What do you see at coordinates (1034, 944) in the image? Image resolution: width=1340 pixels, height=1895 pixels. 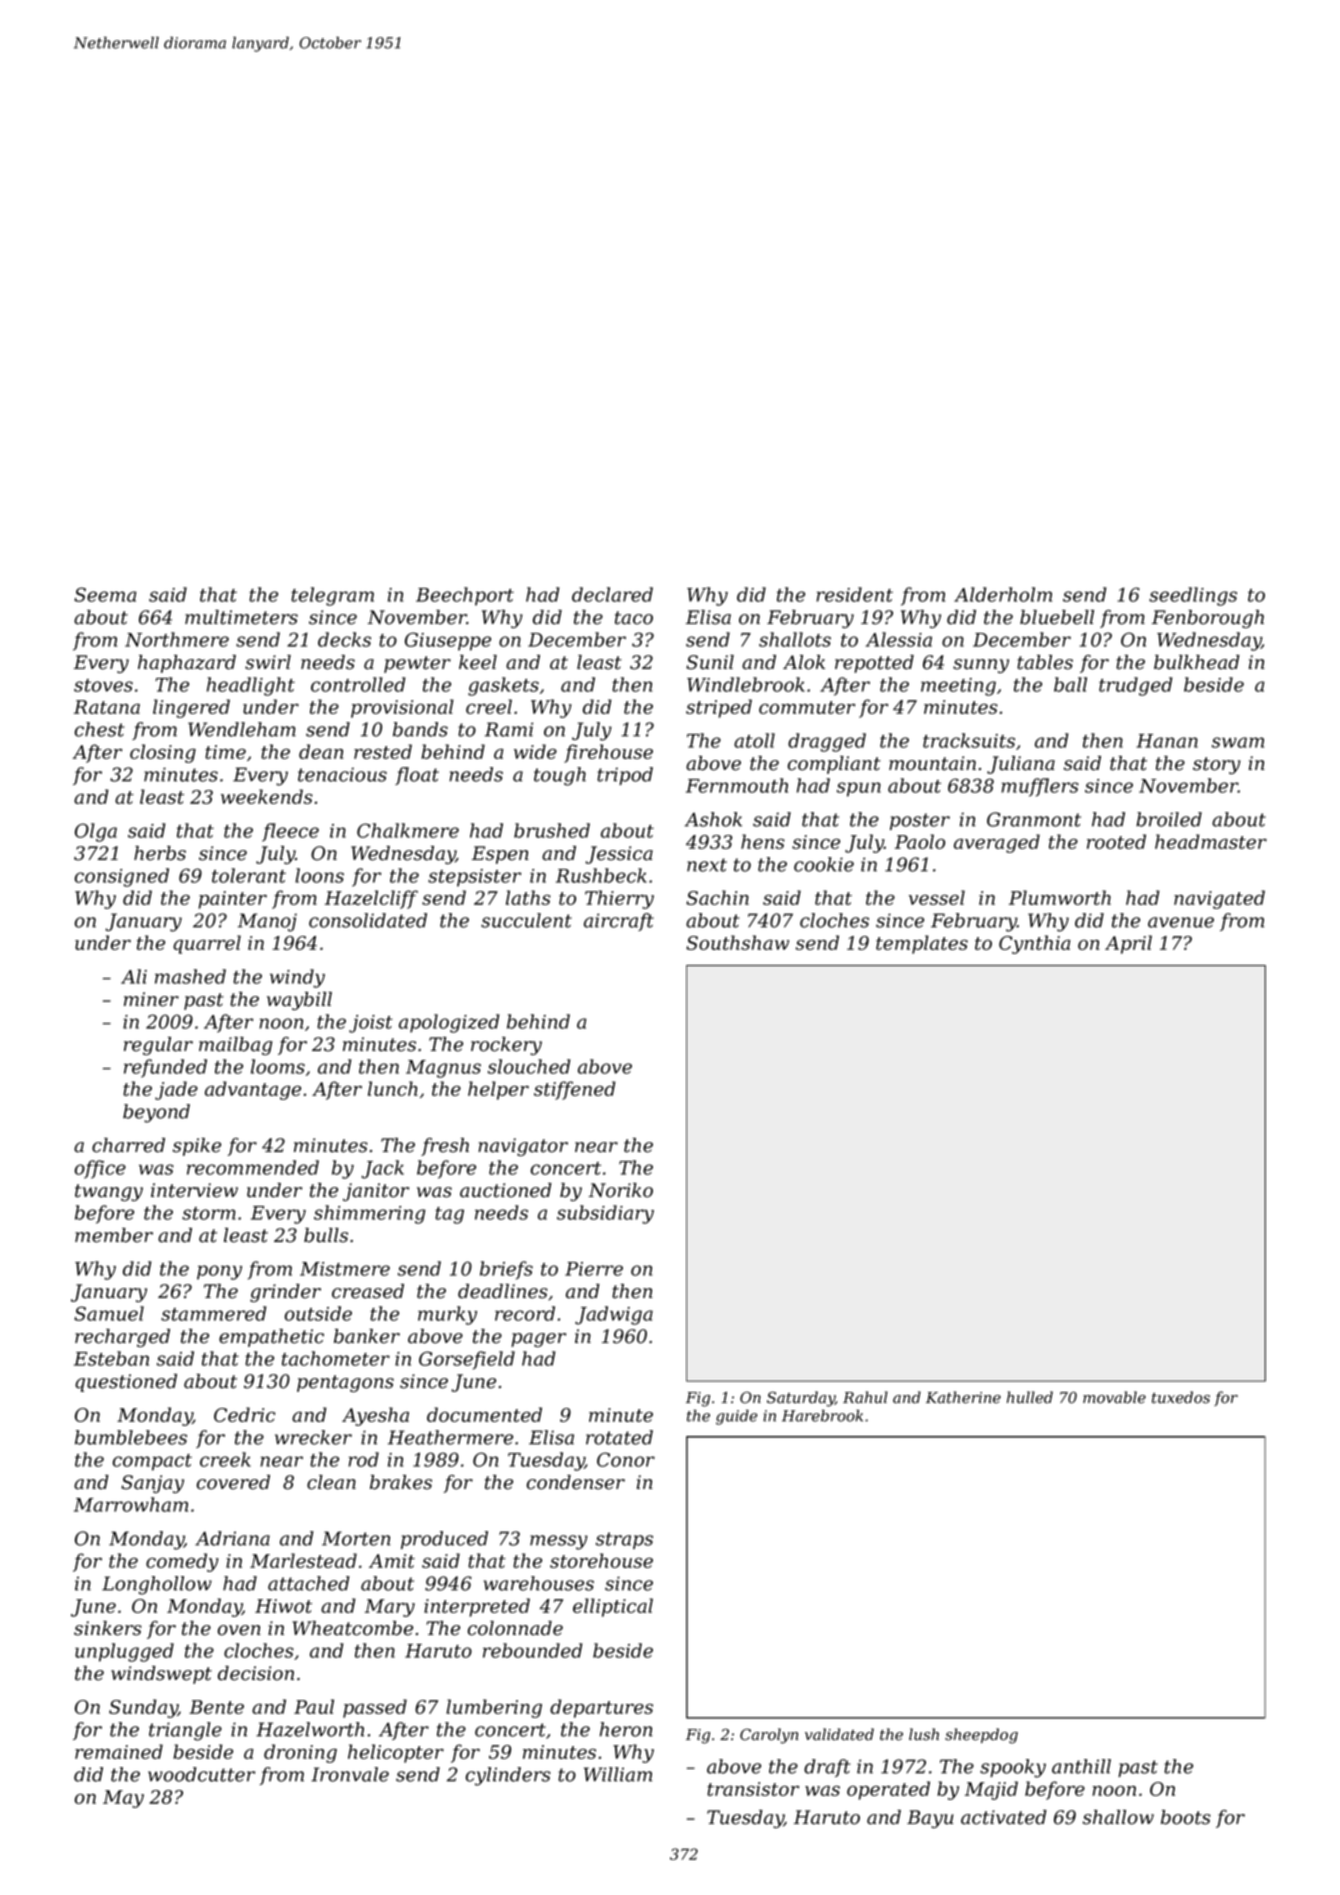 I see `Cynthia` at bounding box center [1034, 944].
